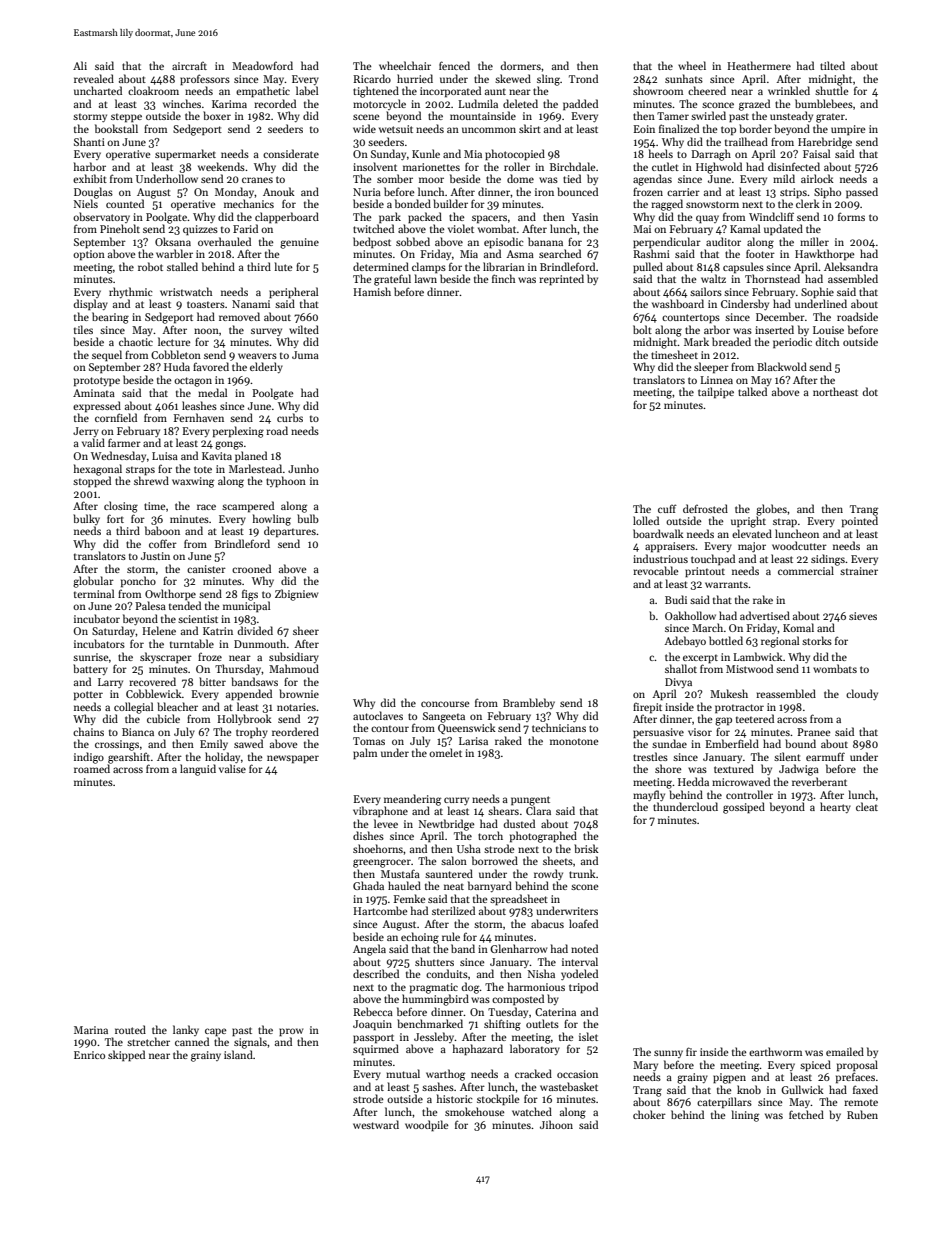 Image resolution: width=952 pixels, height=1233 pixels. Describe the element at coordinates (94, 593) in the image. I see `terminal` at that location.
